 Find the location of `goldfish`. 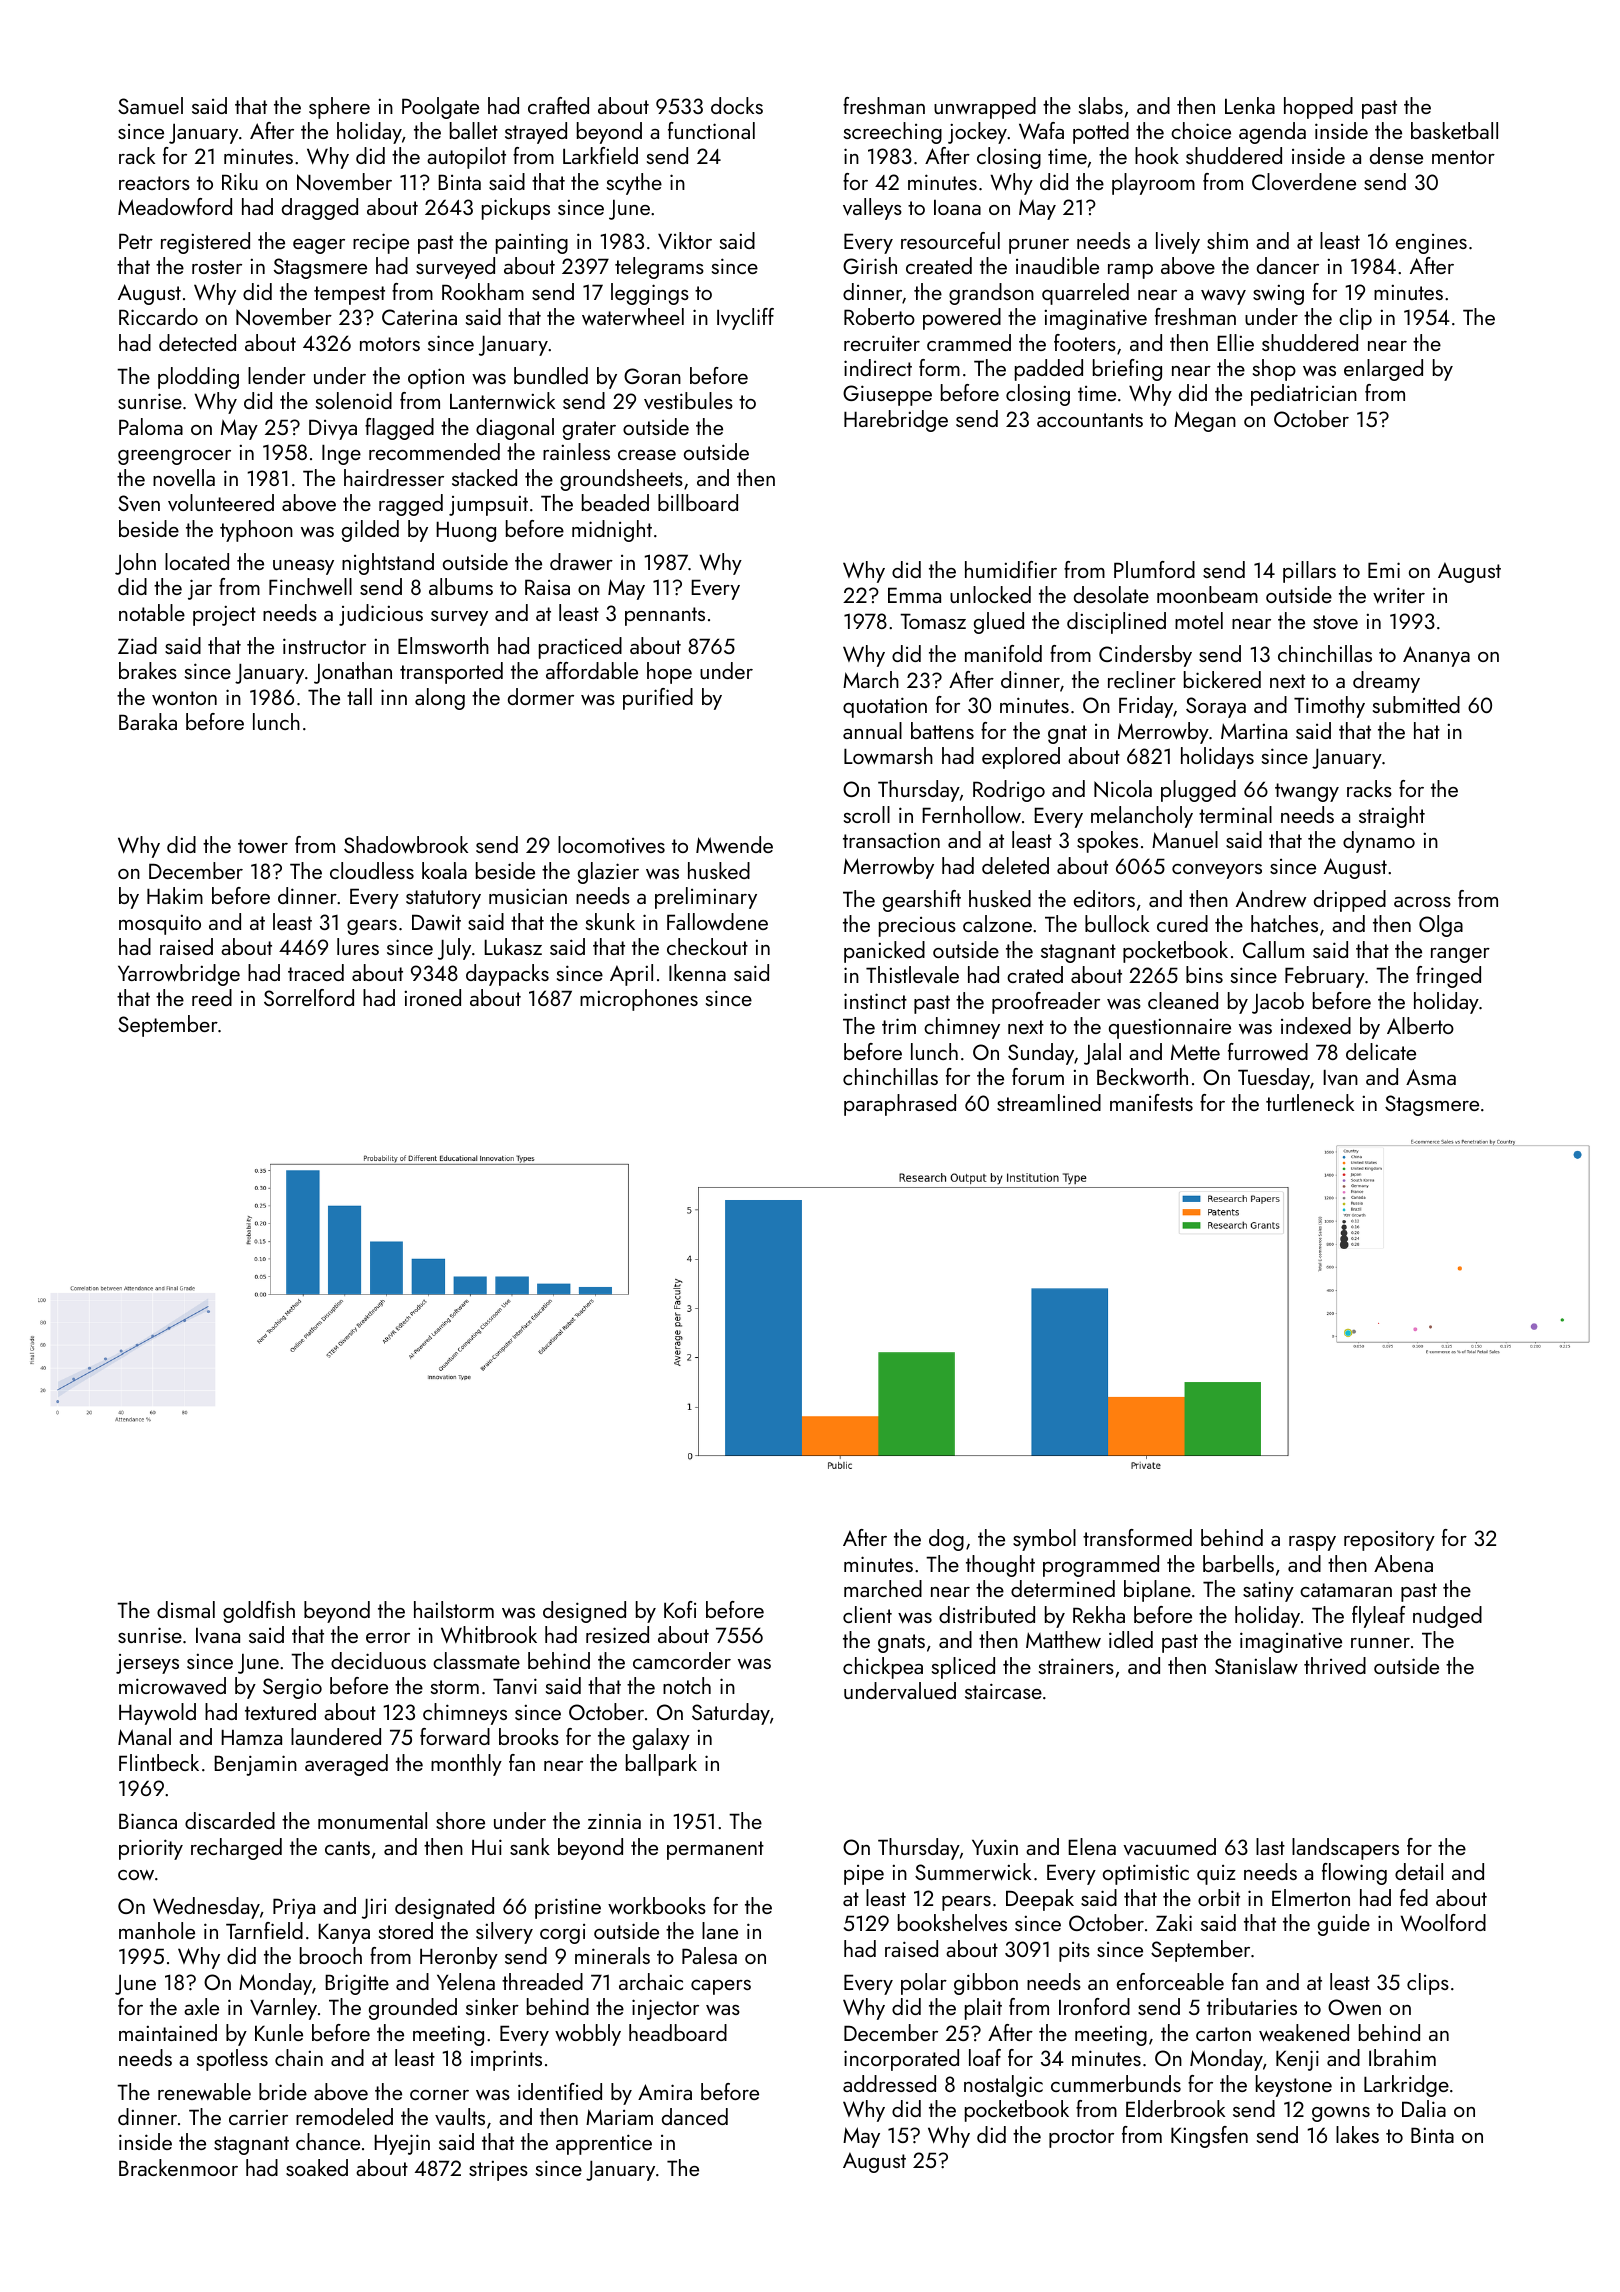

goldfish is located at coordinates (259, 1612).
